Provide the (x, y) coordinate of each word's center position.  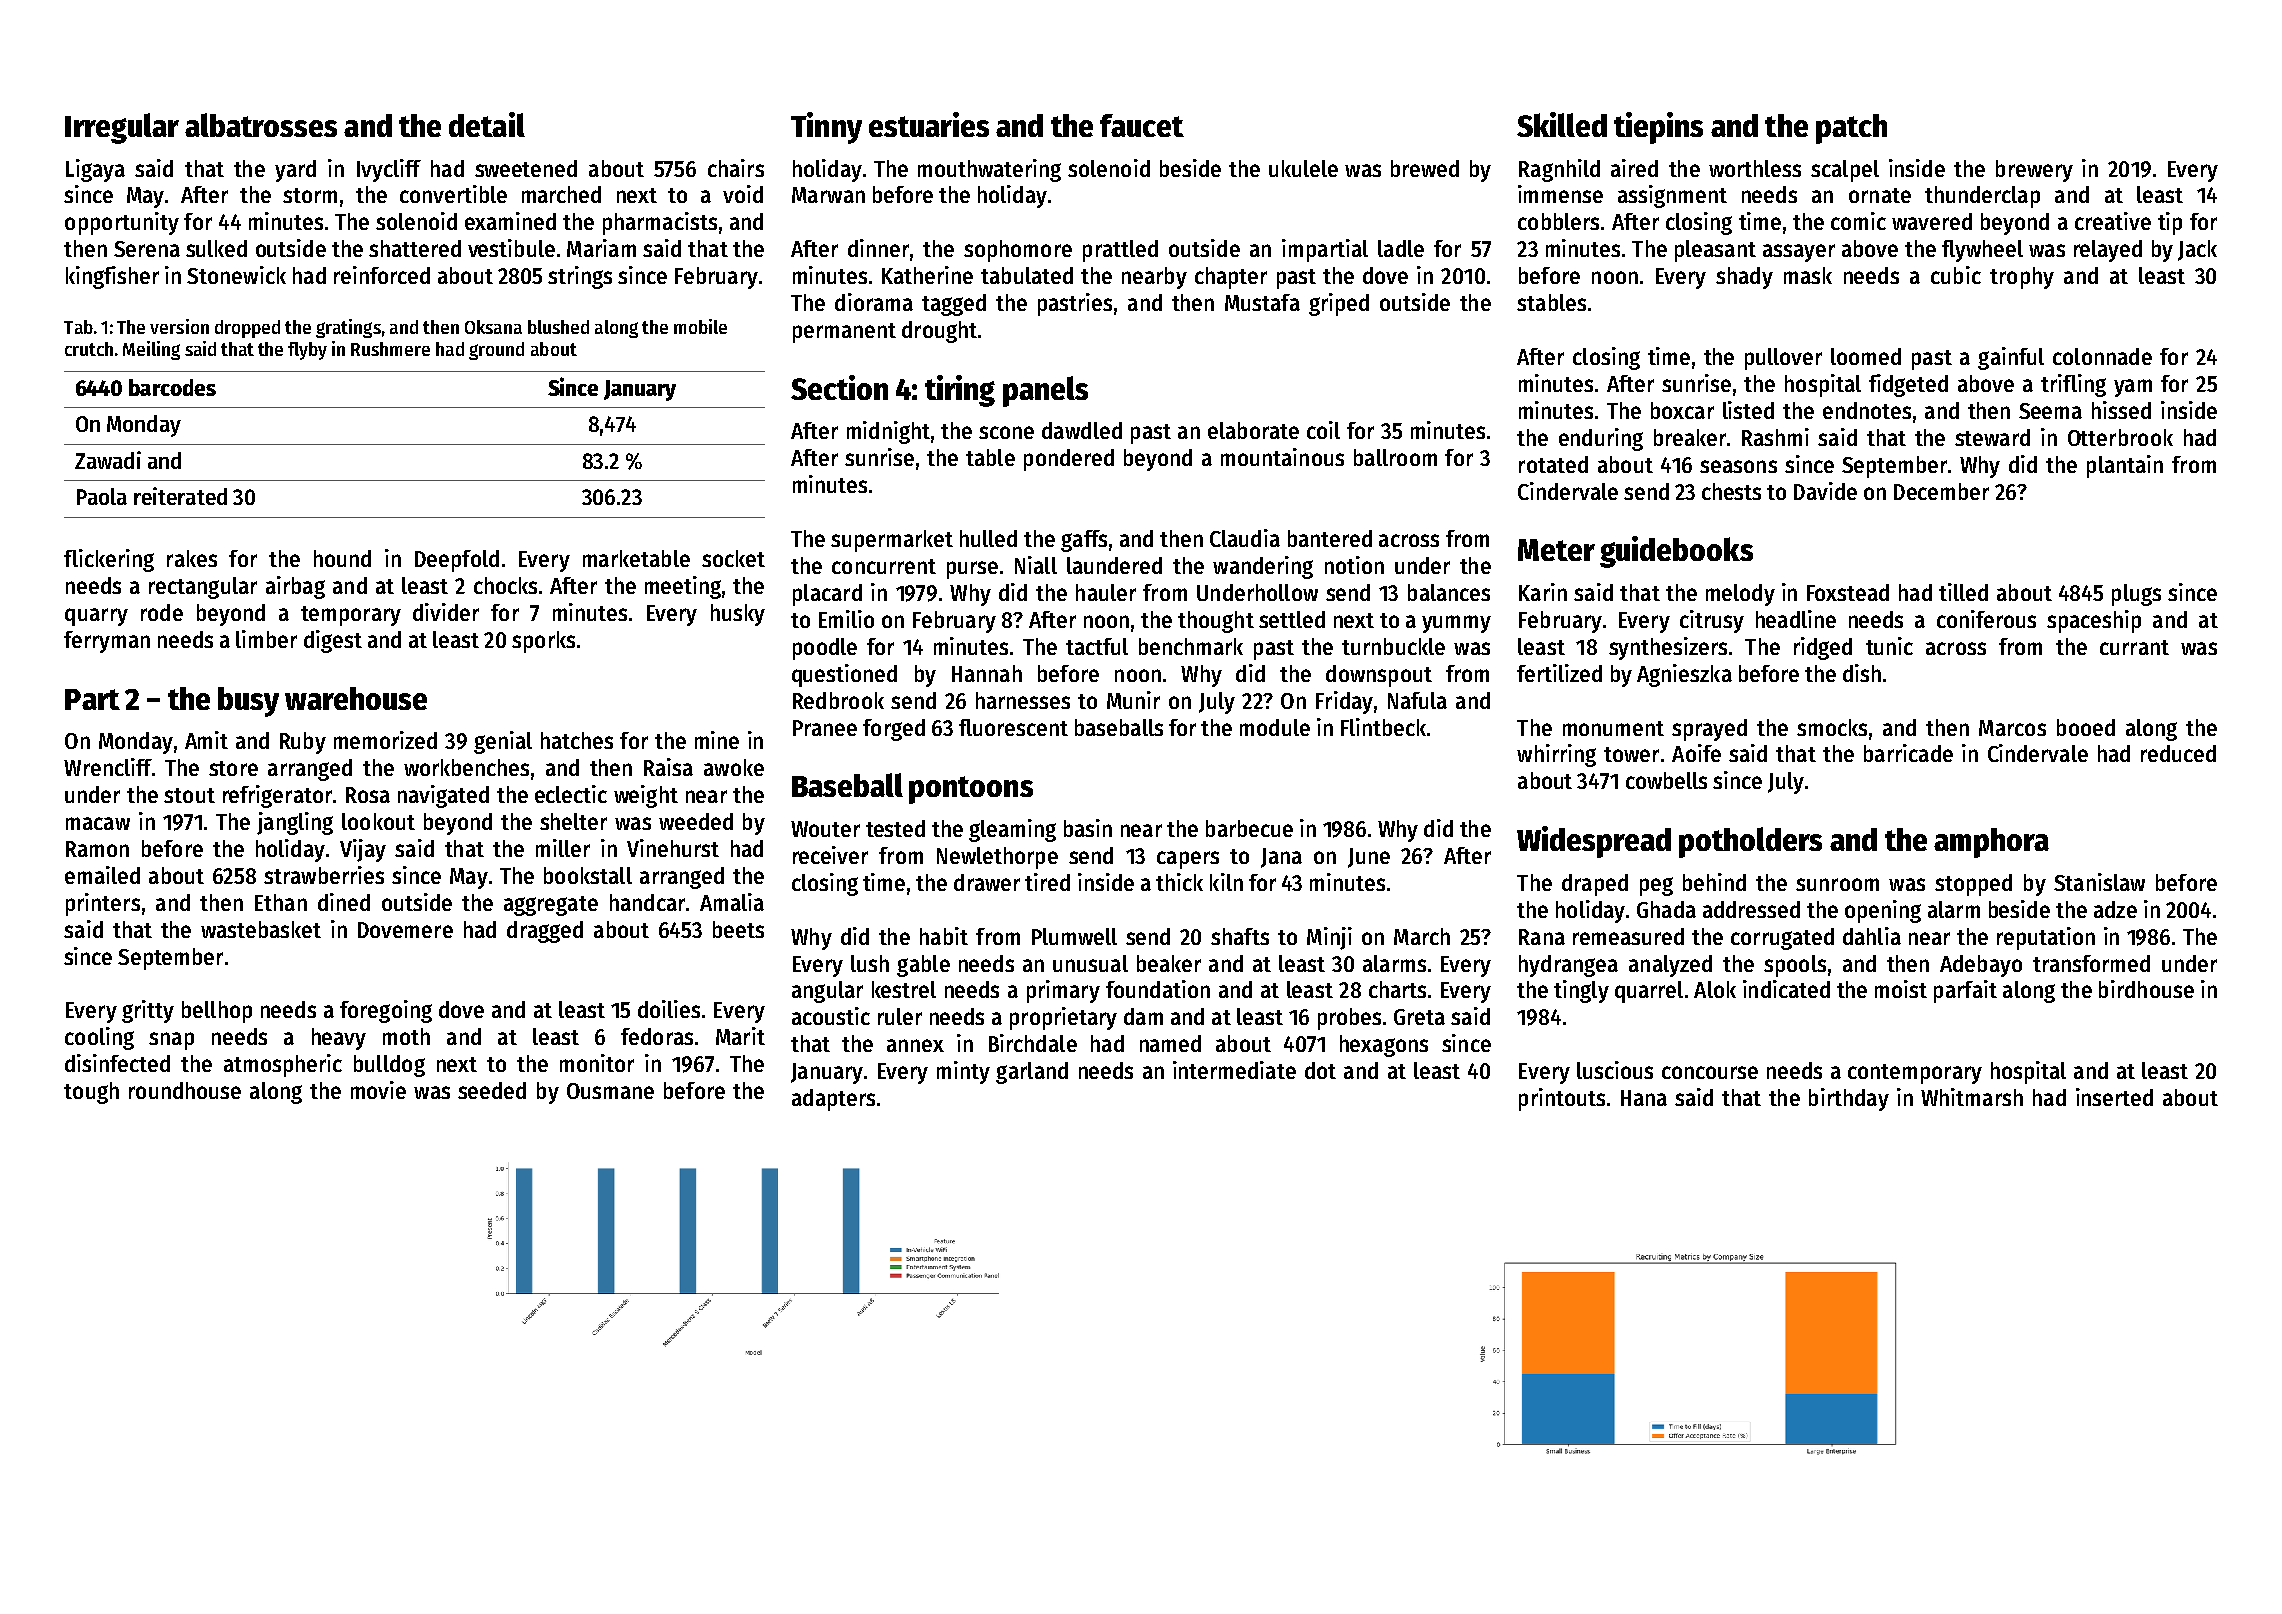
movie (378, 1090)
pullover (1783, 359)
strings (580, 277)
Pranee (825, 728)
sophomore (1018, 251)
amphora (1991, 843)
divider (446, 612)
